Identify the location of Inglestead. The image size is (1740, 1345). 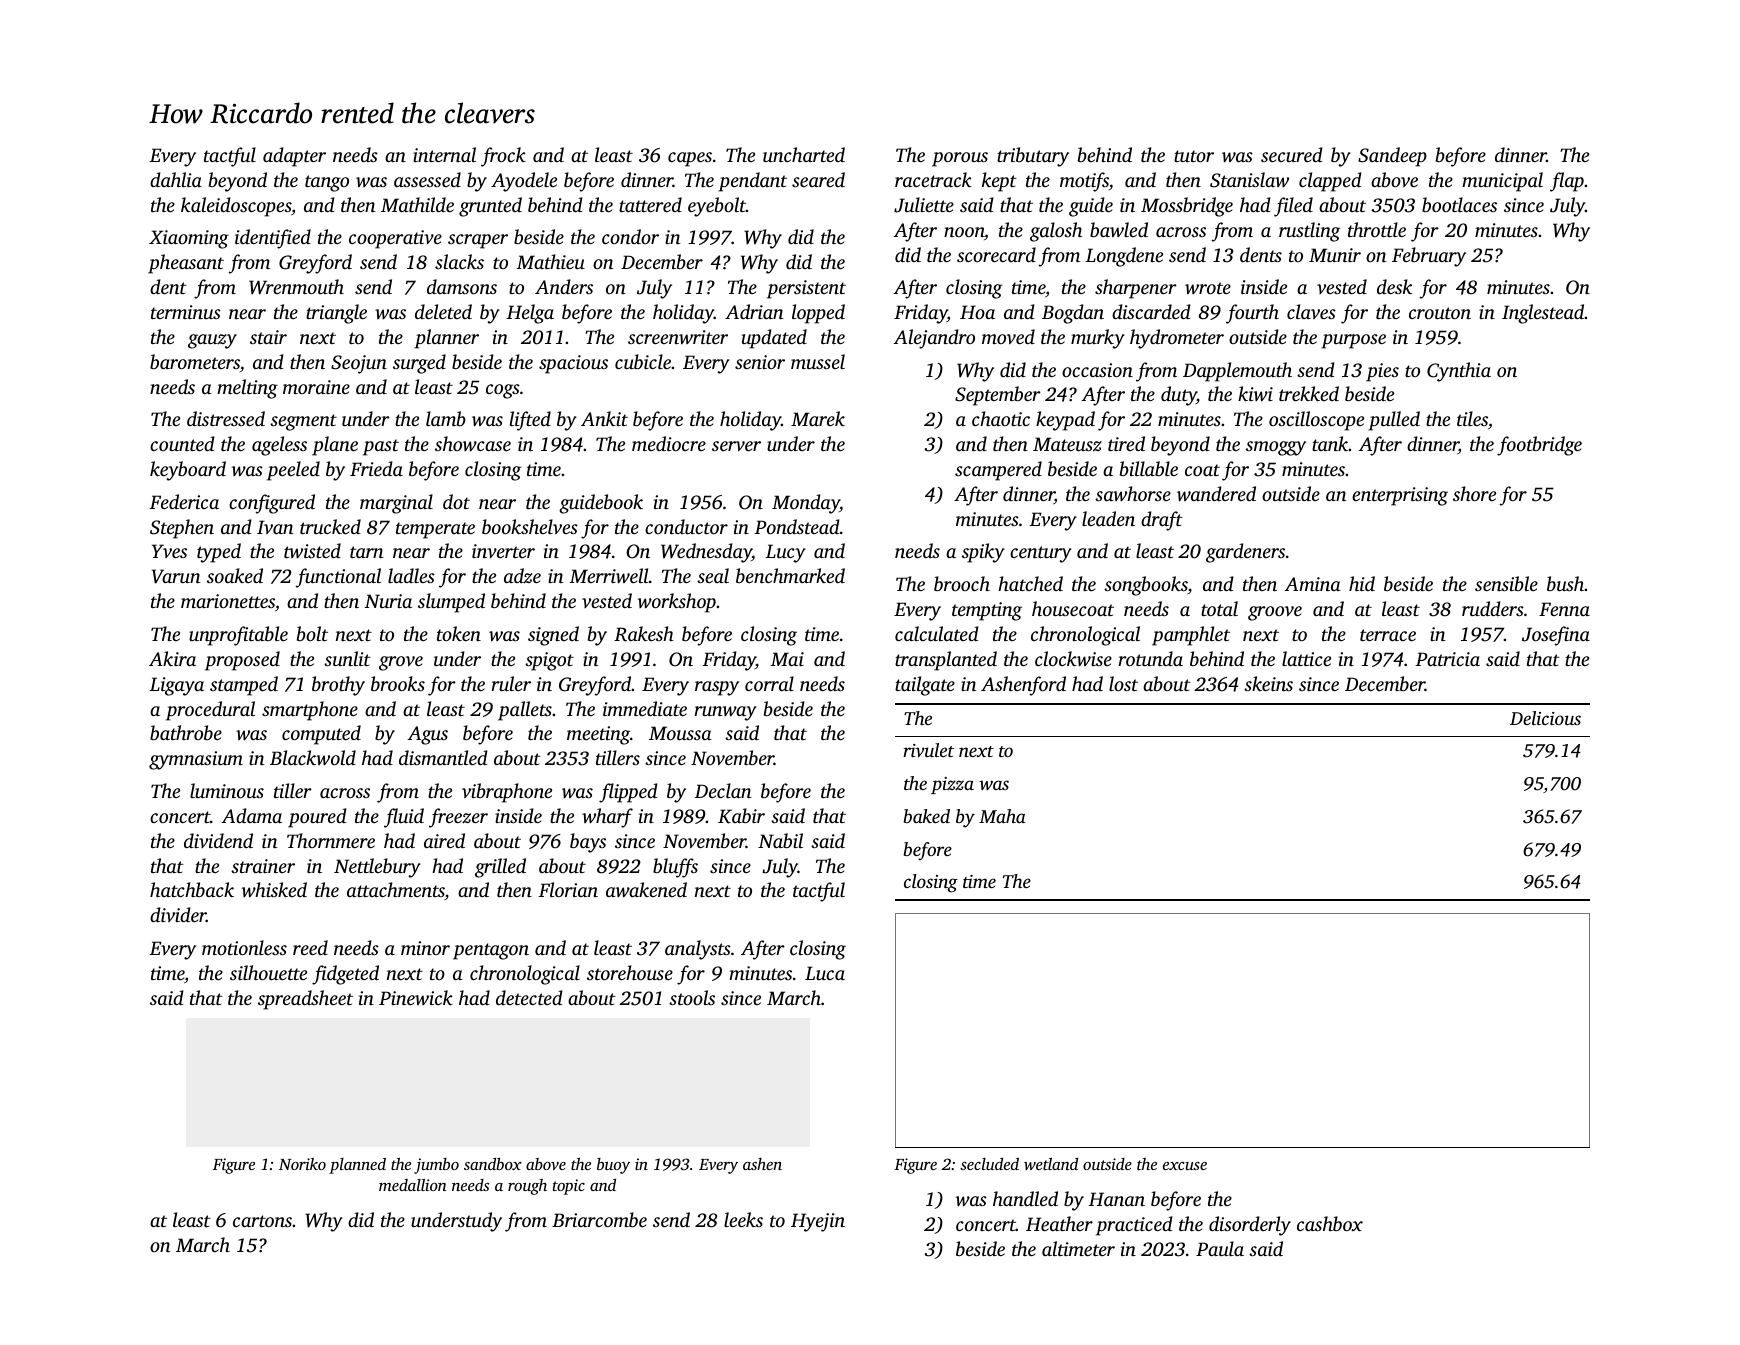
(1543, 314).
